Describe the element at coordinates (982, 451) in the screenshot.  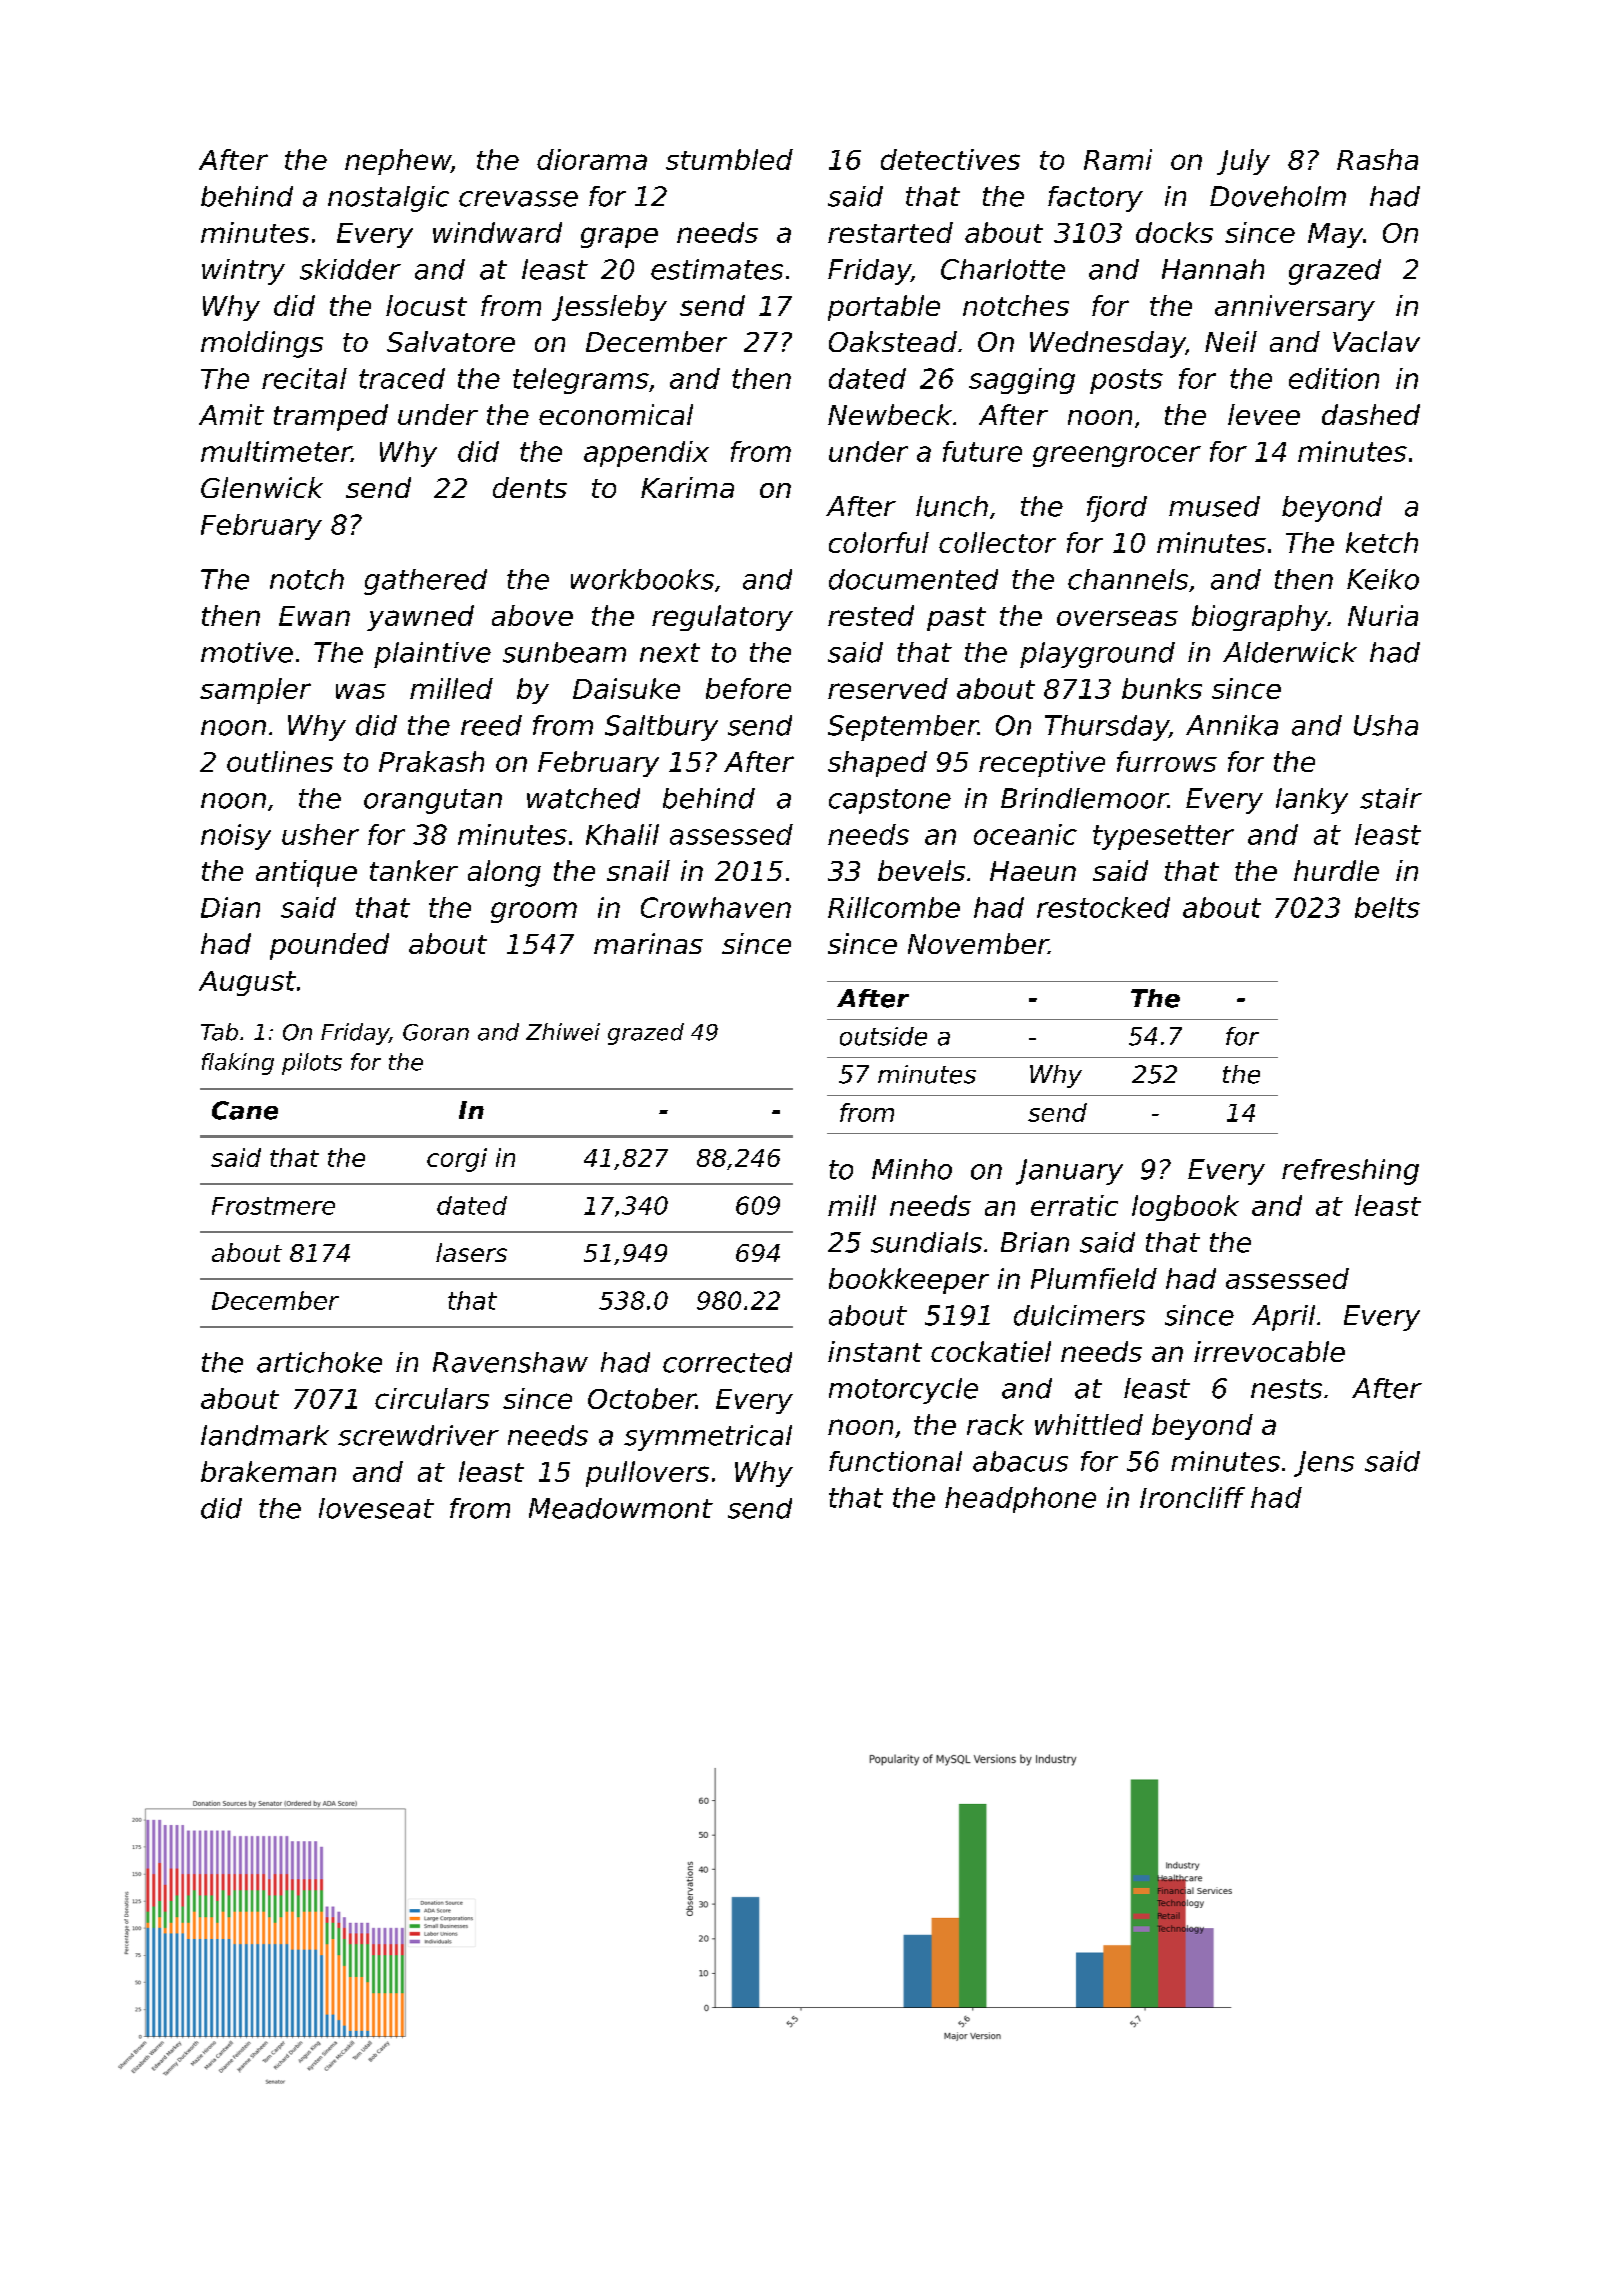
I see `future` at that location.
